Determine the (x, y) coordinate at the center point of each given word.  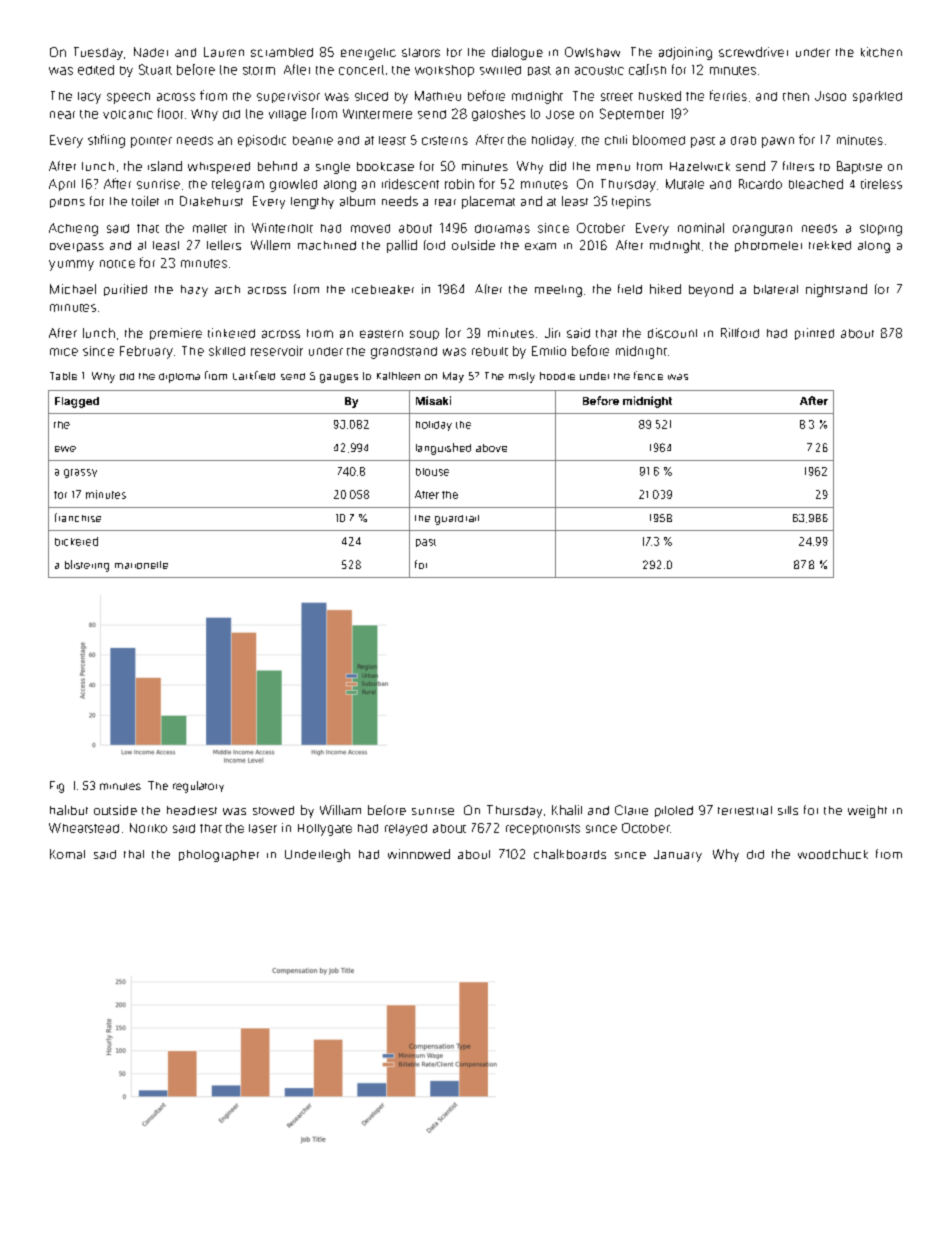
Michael (73, 289)
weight (867, 811)
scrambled (282, 52)
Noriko (148, 828)
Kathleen (398, 376)
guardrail (457, 520)
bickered (76, 541)
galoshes (498, 115)
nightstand (836, 290)
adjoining (685, 53)
